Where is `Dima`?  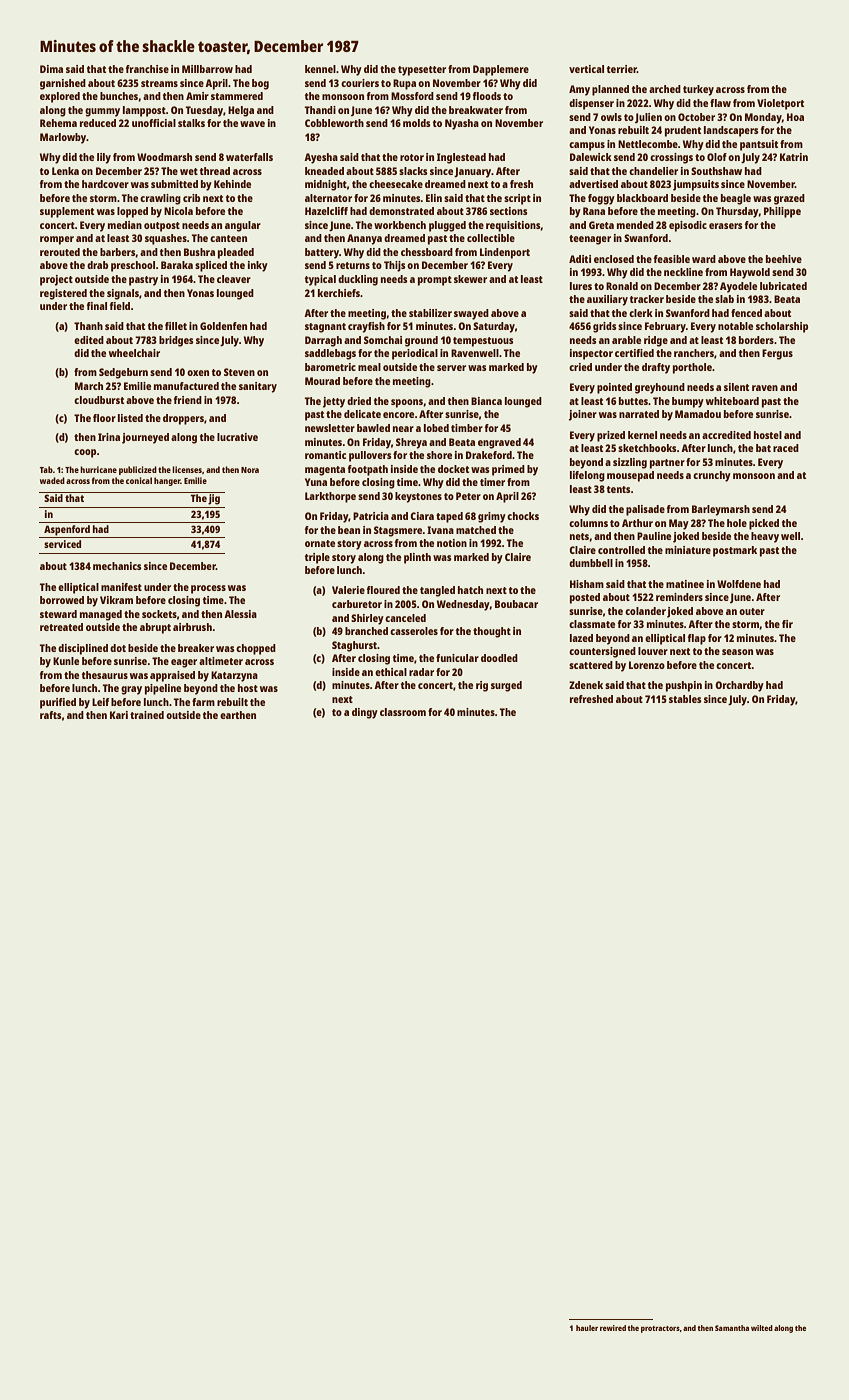
Dima is located at coordinates (51, 69).
